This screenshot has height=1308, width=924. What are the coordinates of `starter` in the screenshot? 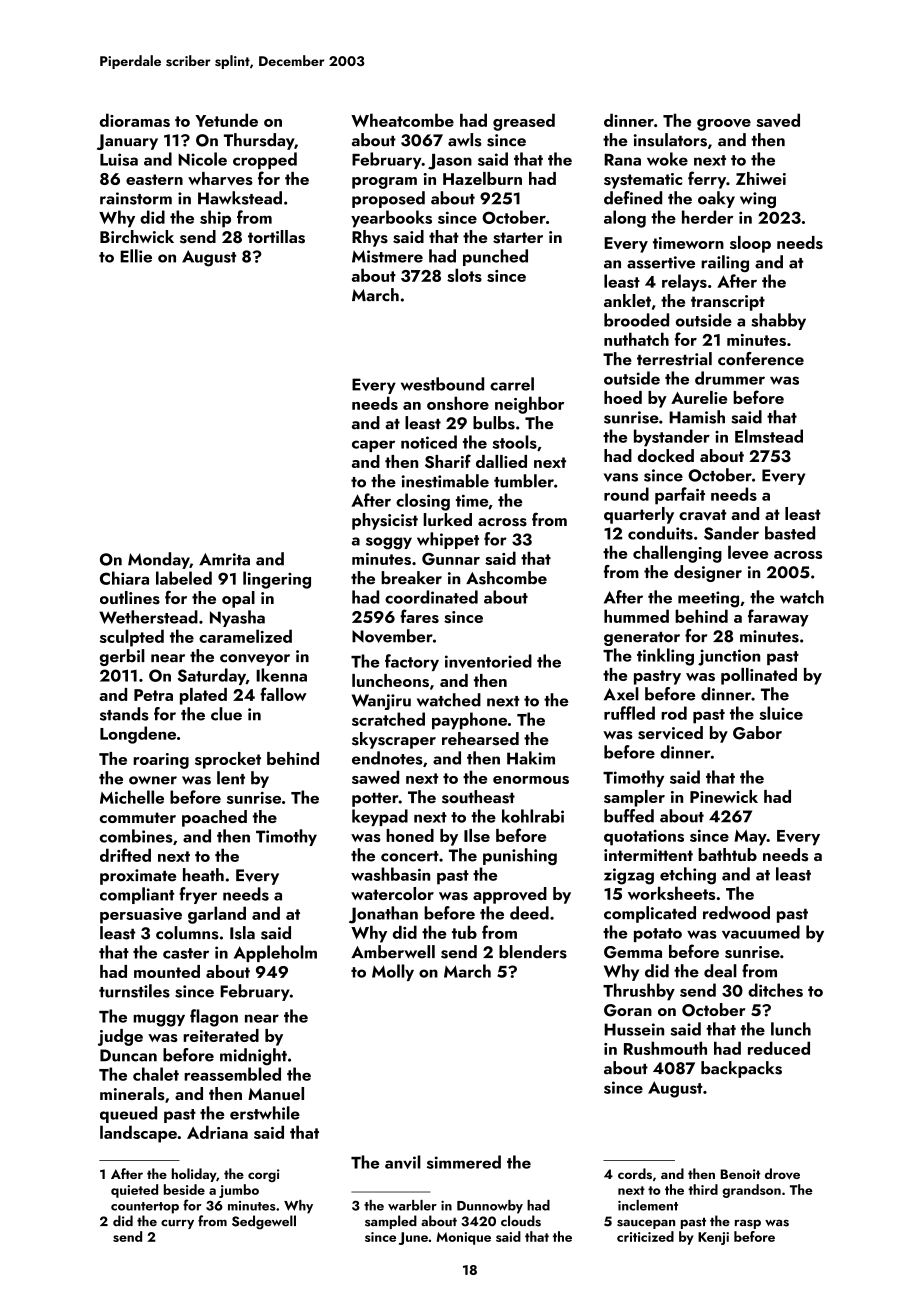 It's located at (518, 238).
